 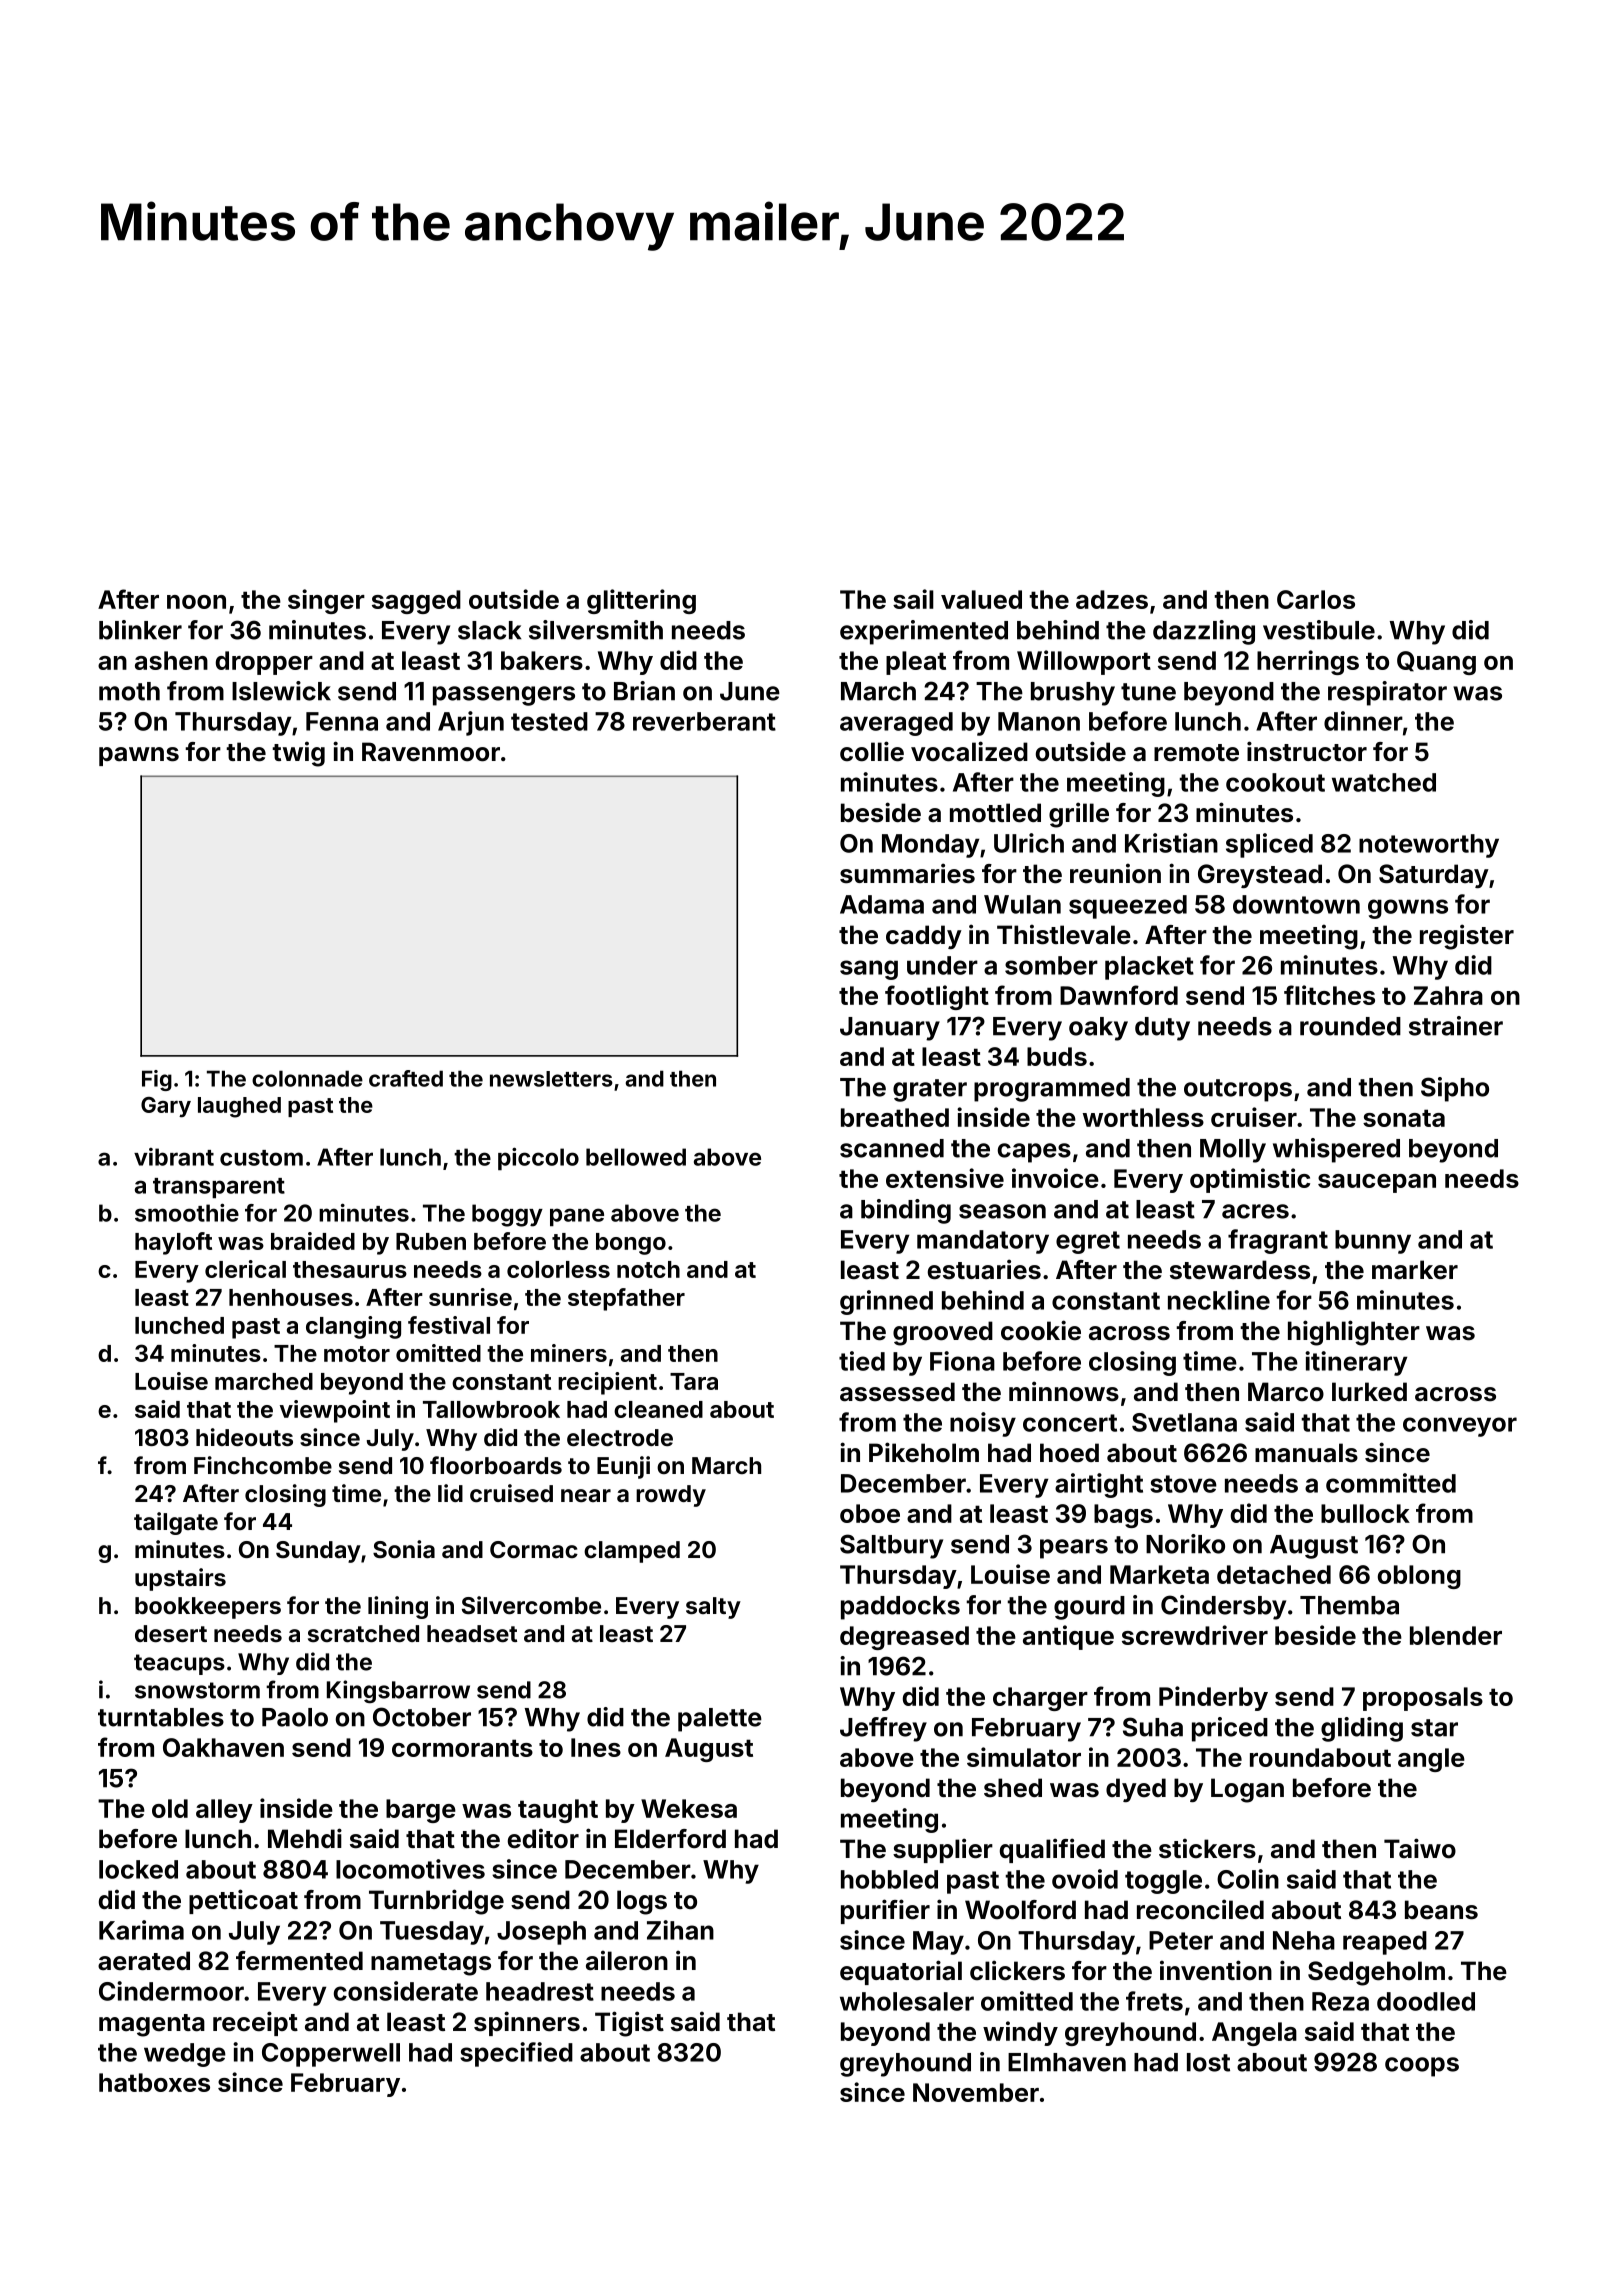 I want to click on marker, so click(x=1415, y=1270).
